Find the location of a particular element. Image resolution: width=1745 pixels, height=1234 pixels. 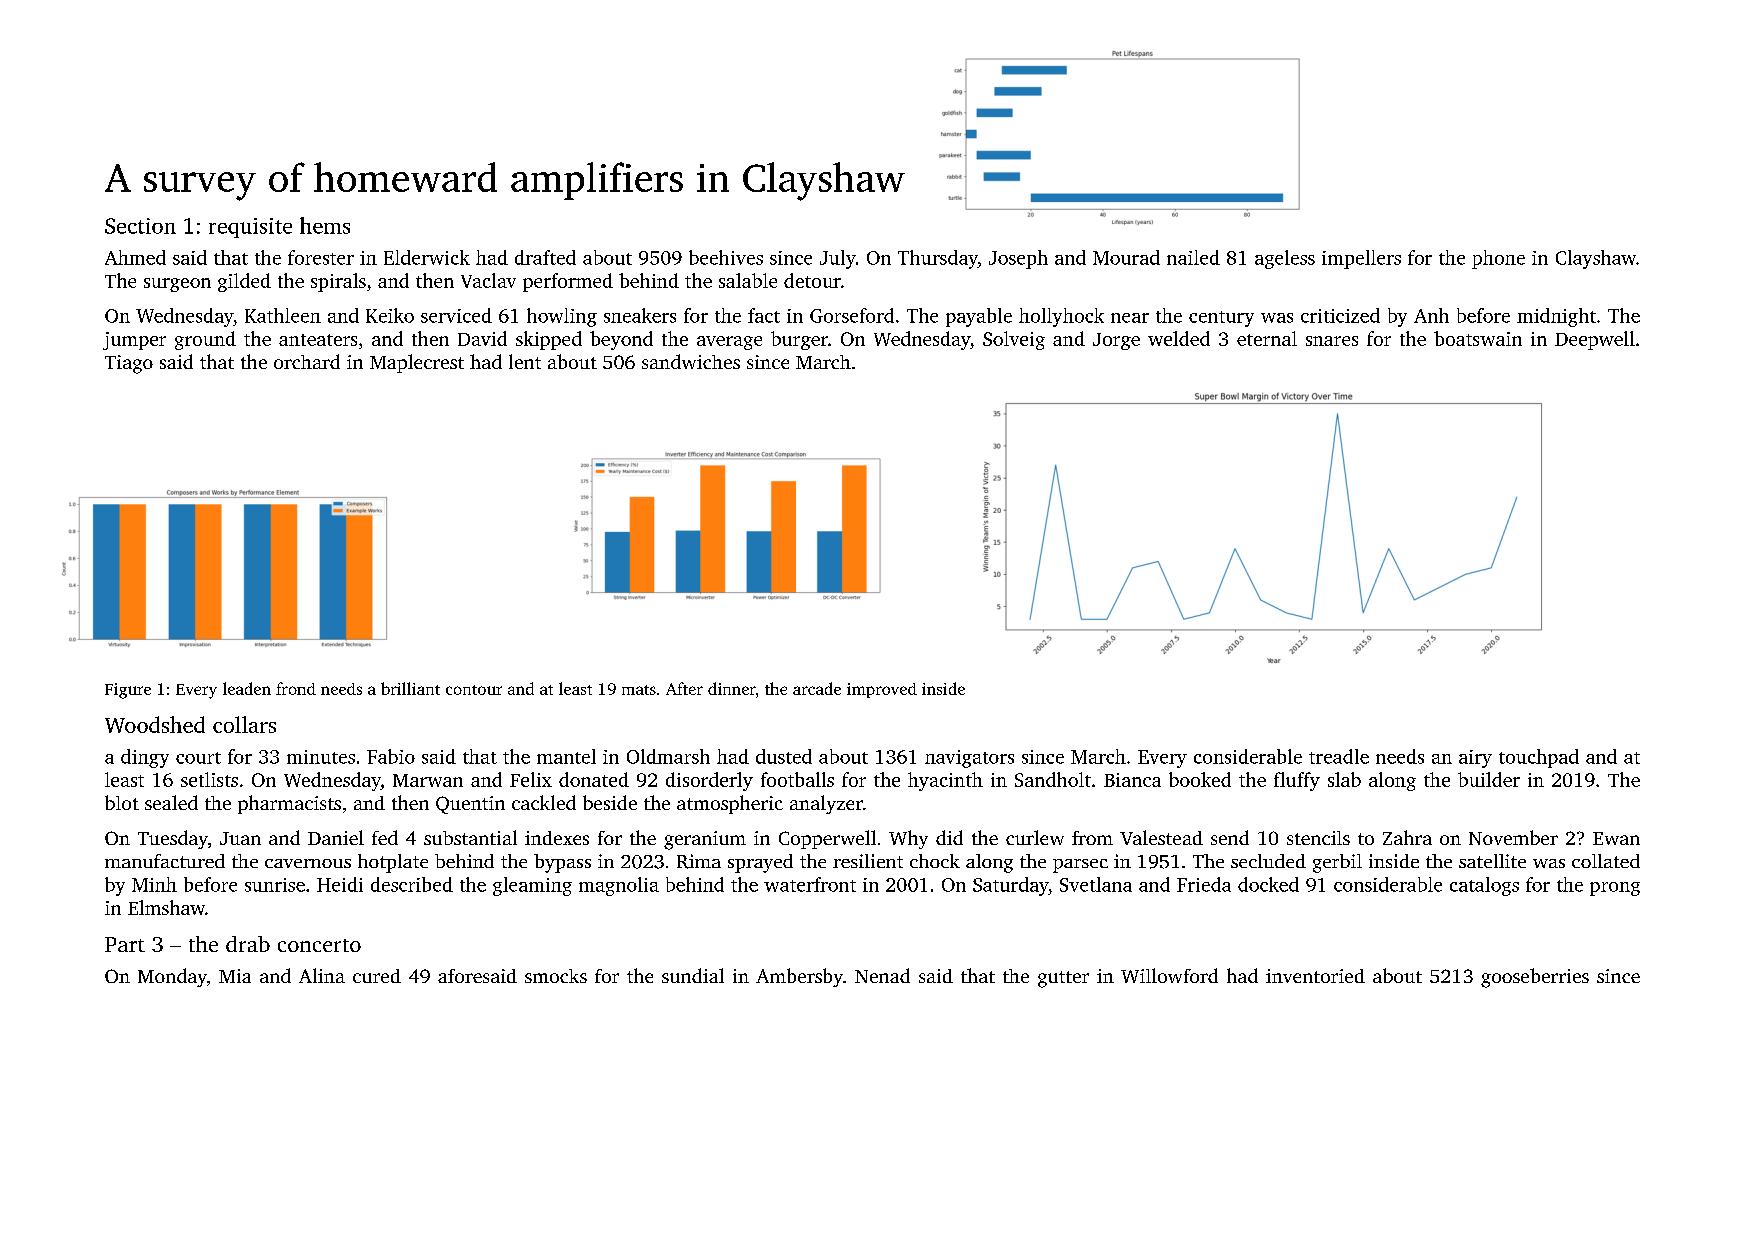

curlew is located at coordinates (1035, 837).
